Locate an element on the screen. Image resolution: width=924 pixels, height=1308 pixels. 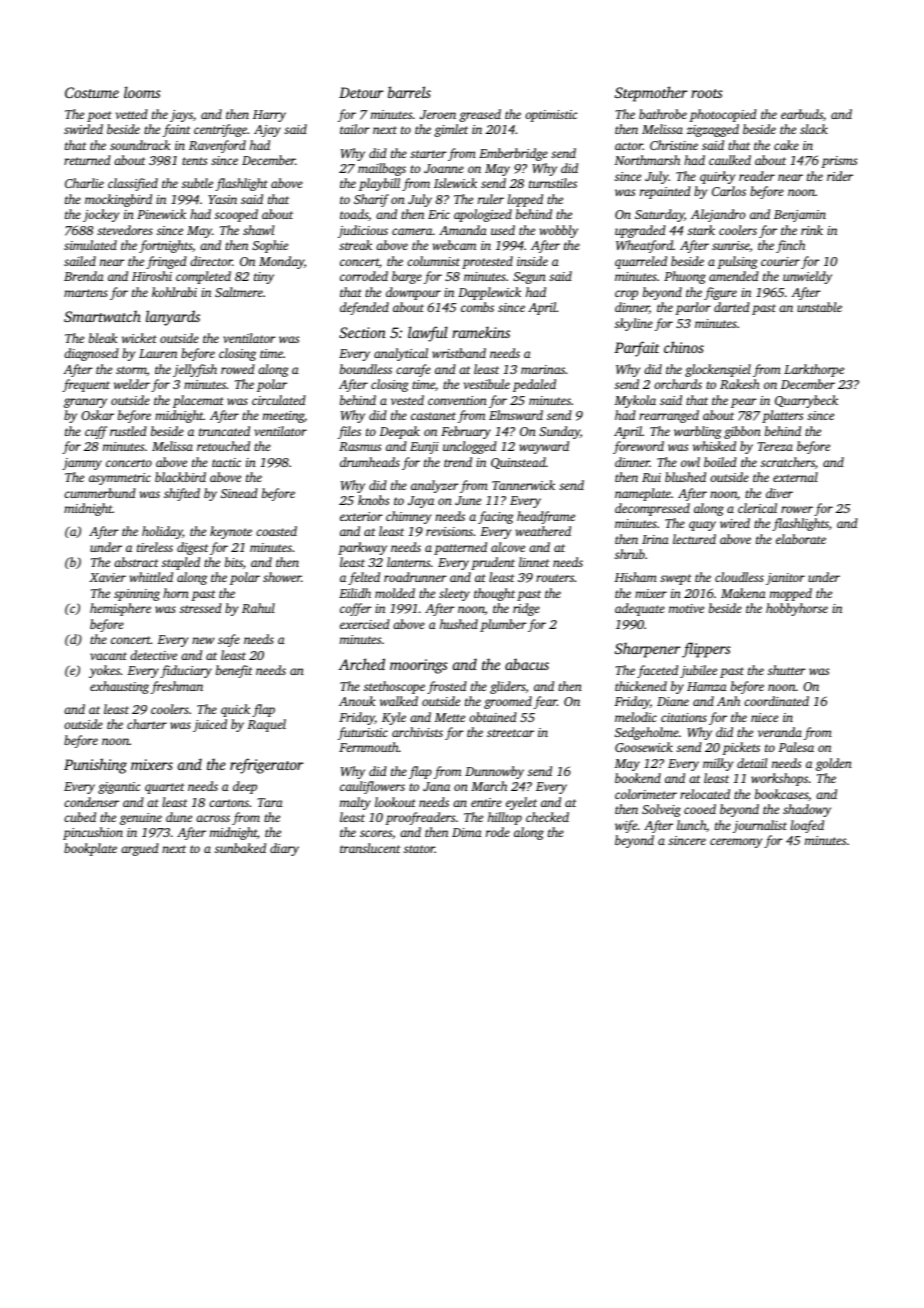
translucent is located at coordinates (370, 848).
